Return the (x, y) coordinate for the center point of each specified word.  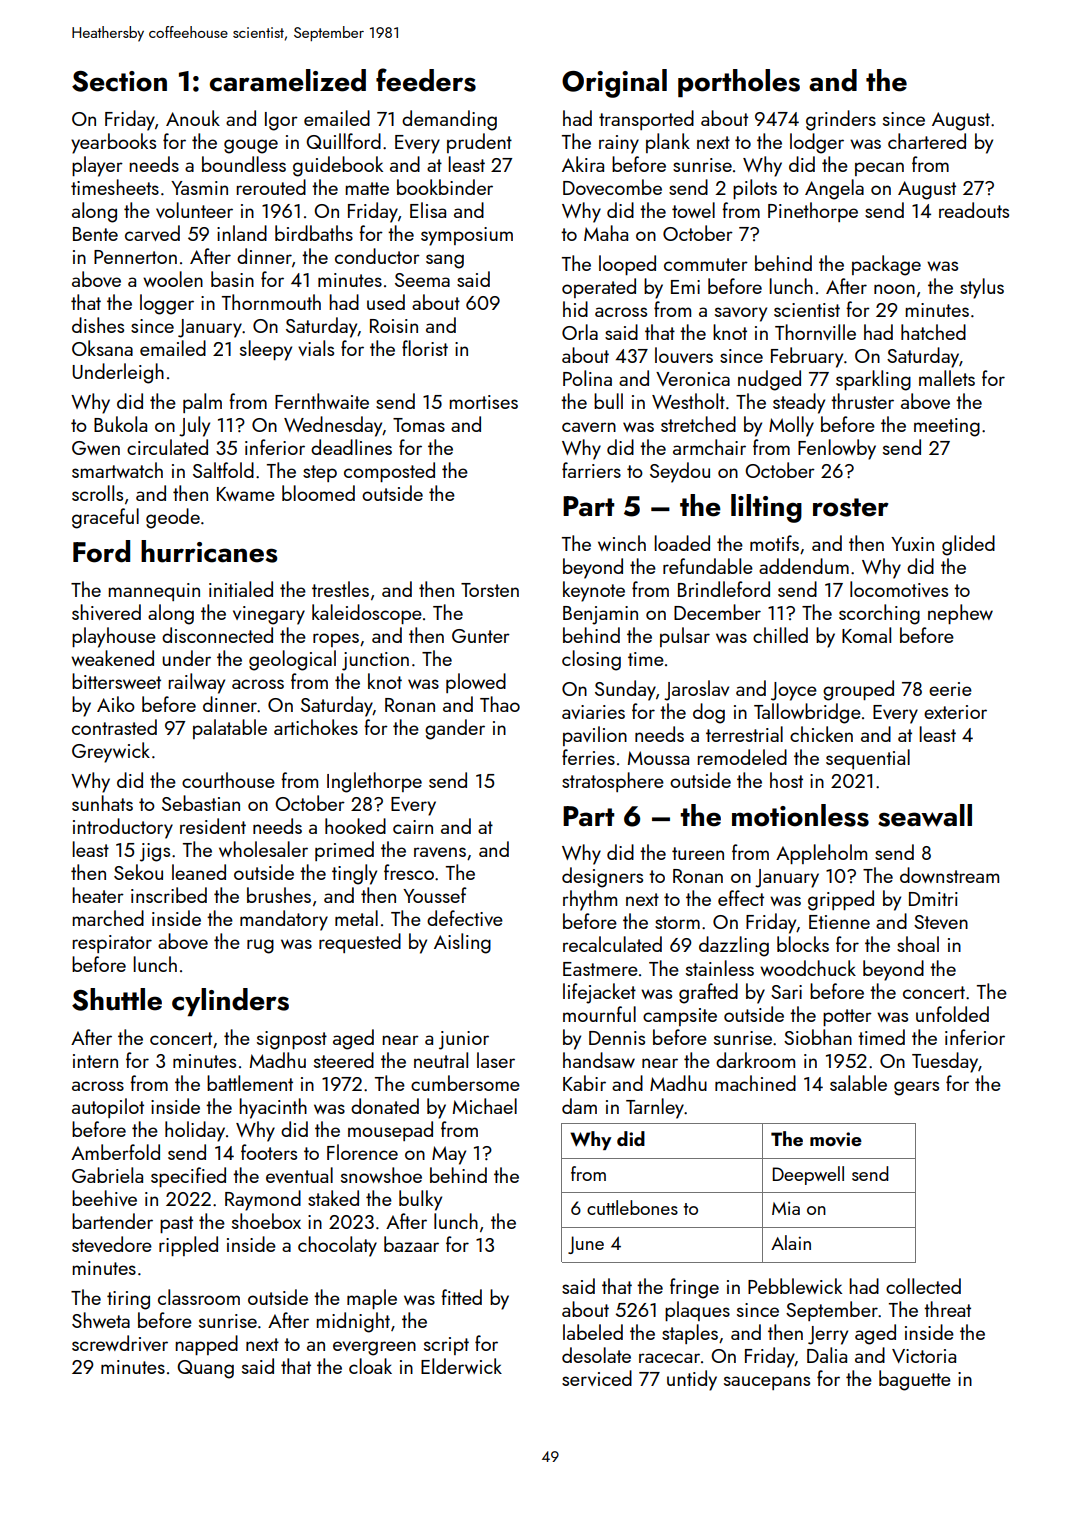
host (786, 780)
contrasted (114, 727)
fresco (409, 872)
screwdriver (120, 1343)
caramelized (288, 80)
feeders (426, 80)
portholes (739, 83)
